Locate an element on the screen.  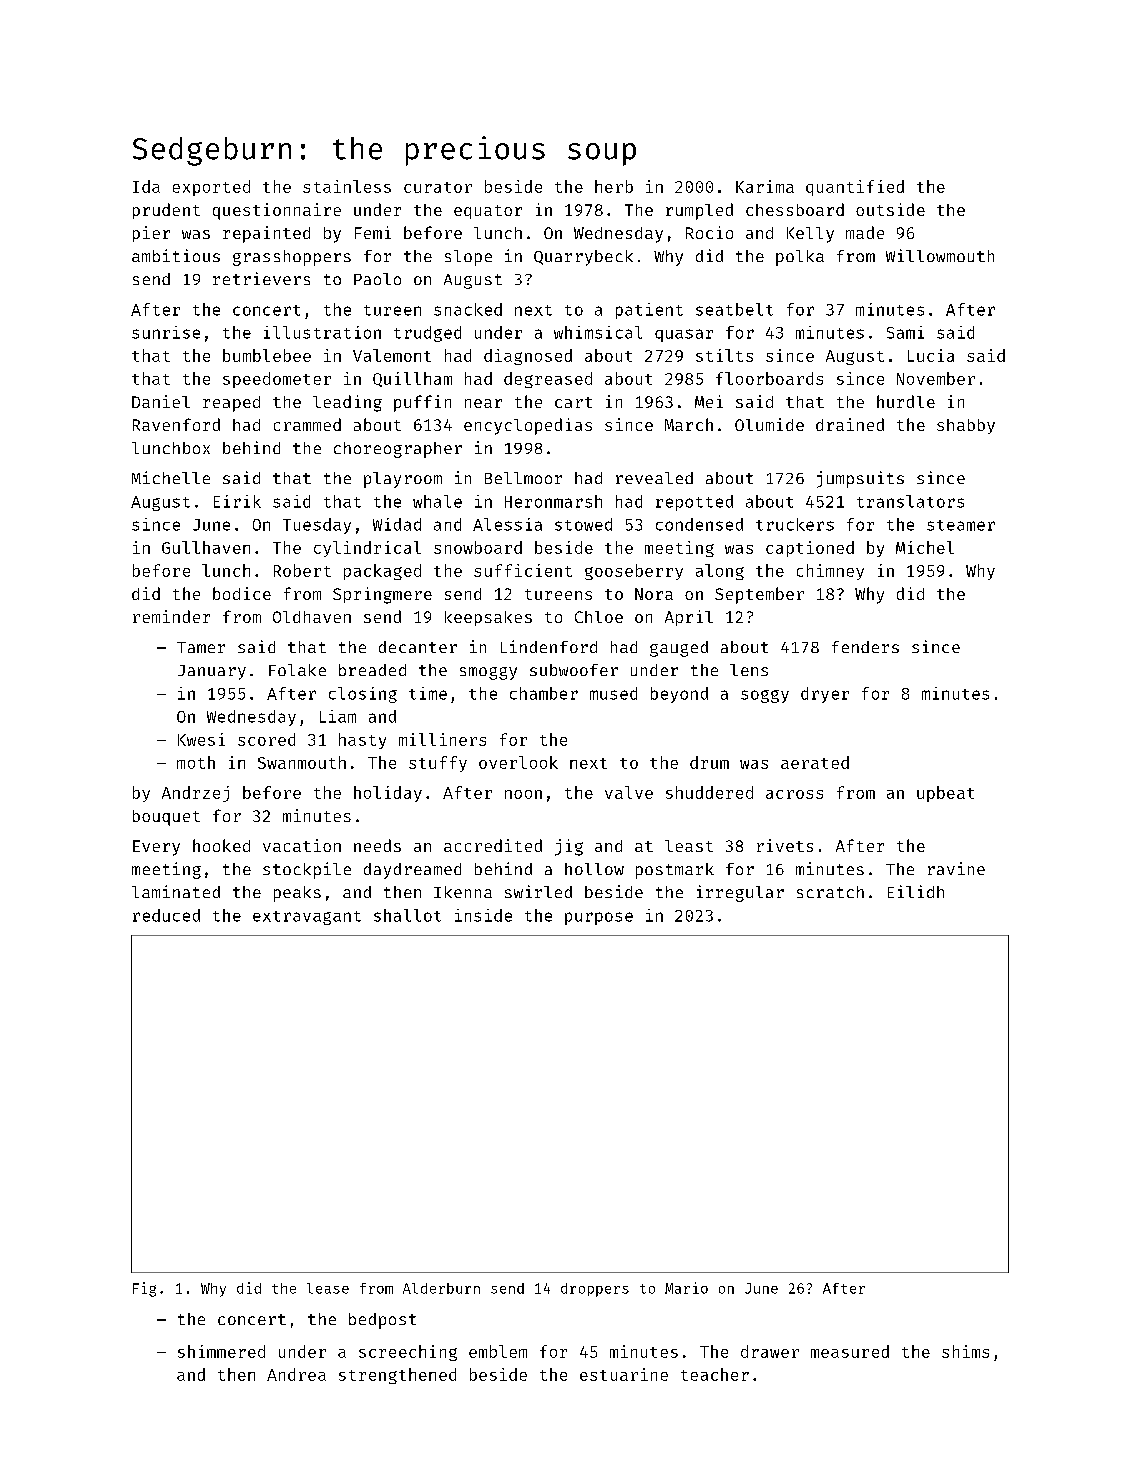
repainted is located at coordinates (266, 234).
